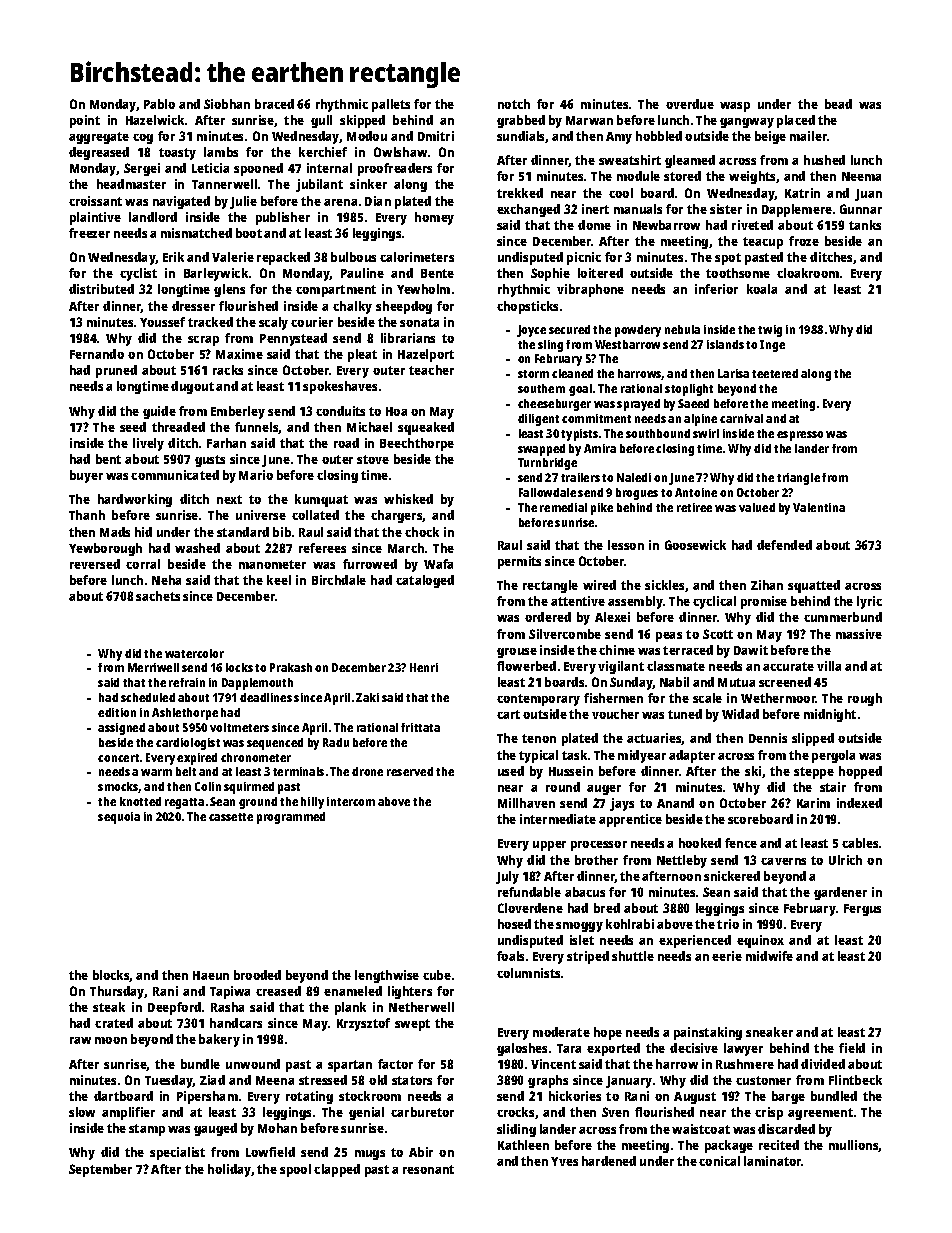 Image resolution: width=952 pixels, height=1233 pixels. What do you see at coordinates (159, 104) in the page?
I see `Pablo` at bounding box center [159, 104].
